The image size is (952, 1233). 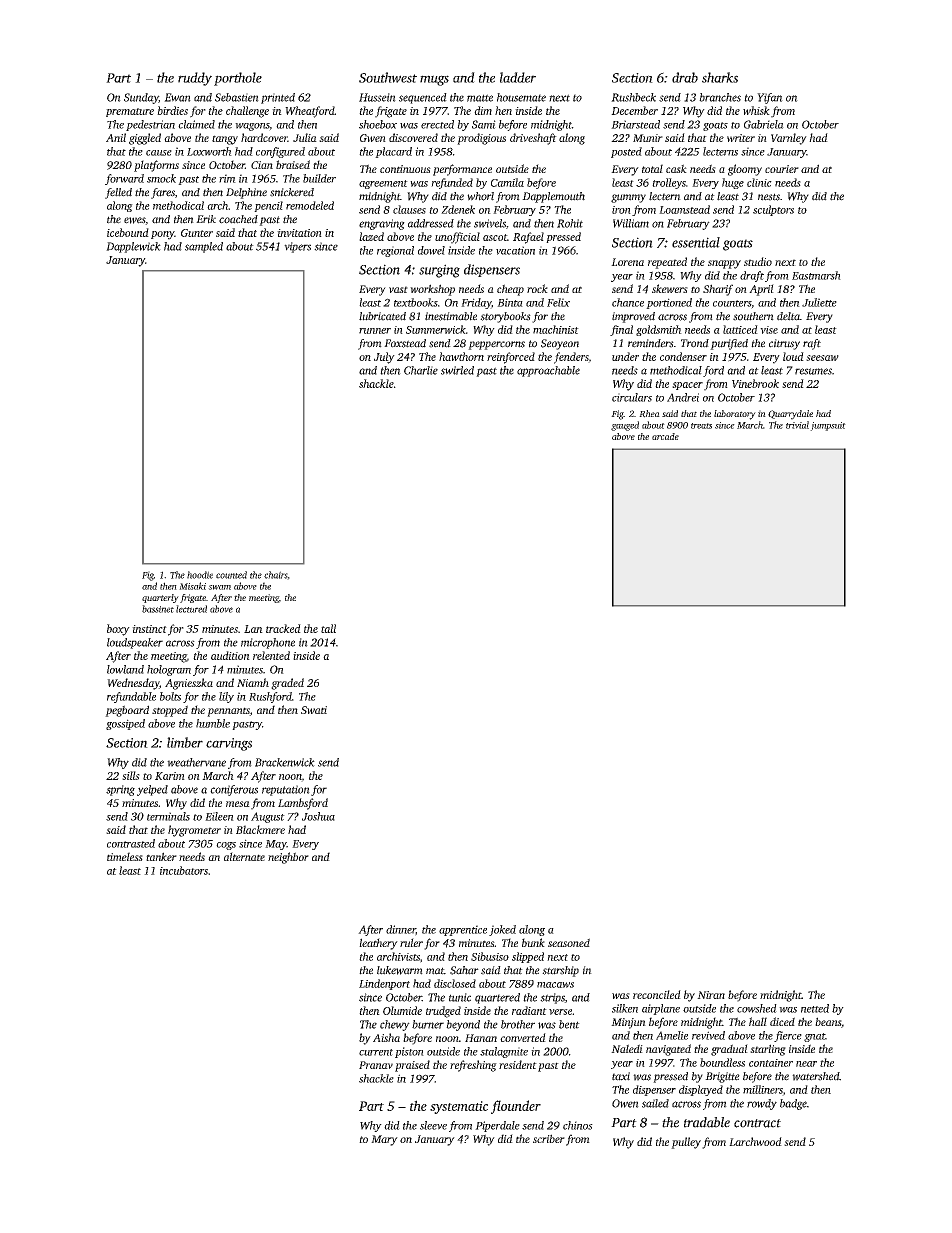 I want to click on tall, so click(x=328, y=628).
